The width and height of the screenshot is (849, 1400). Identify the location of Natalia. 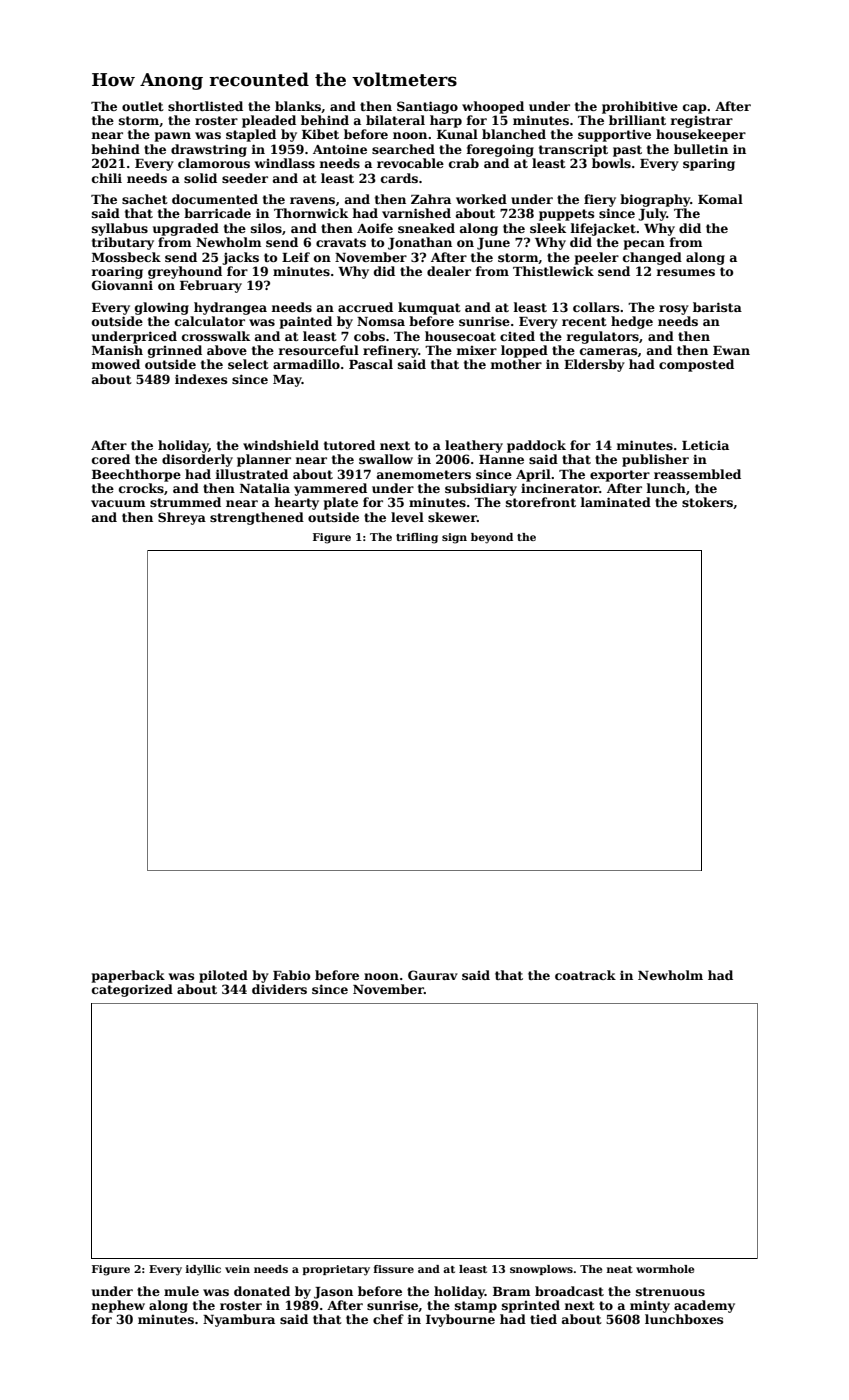
(265, 488).
